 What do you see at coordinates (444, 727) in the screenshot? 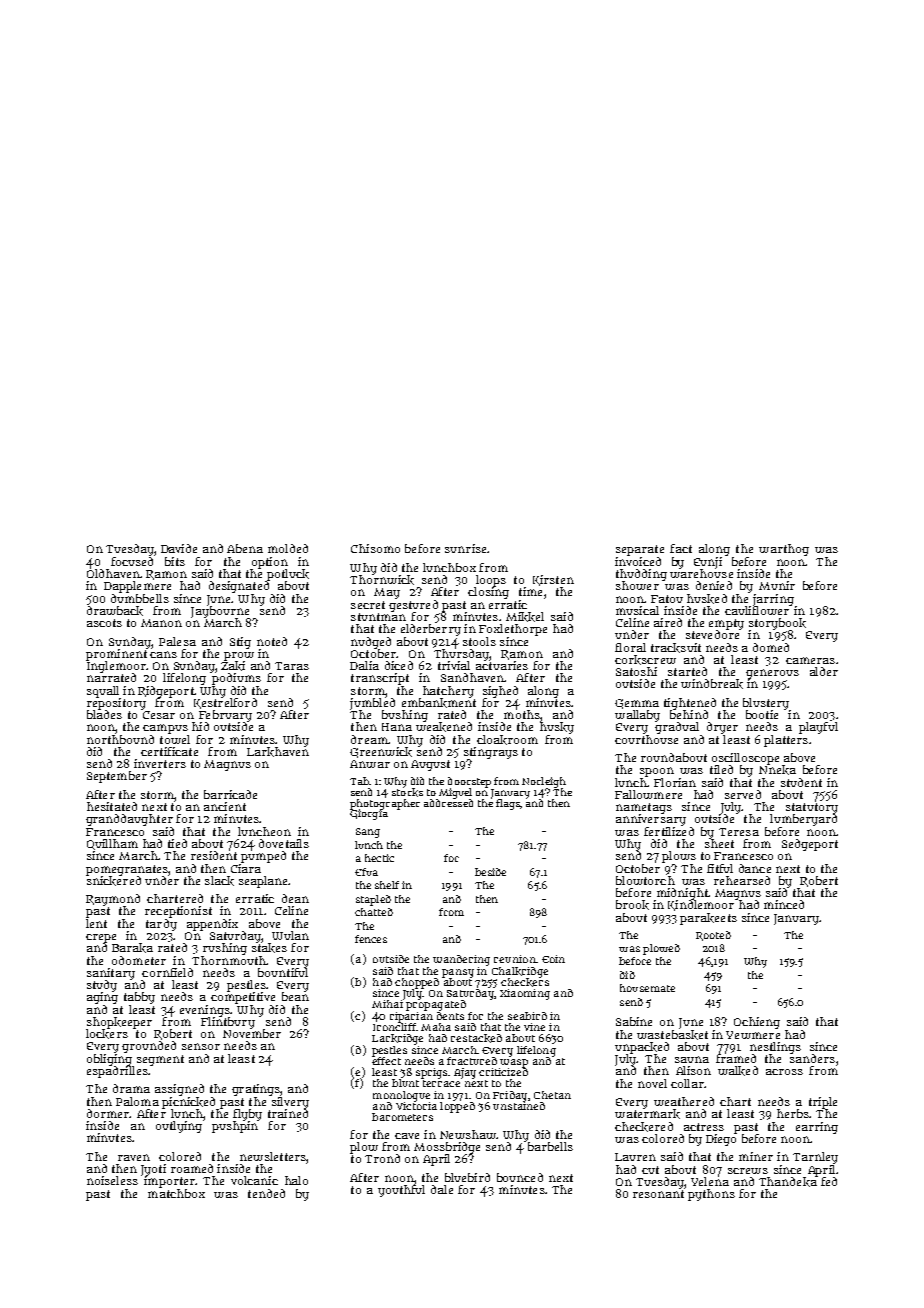
I see `weakened` at bounding box center [444, 727].
